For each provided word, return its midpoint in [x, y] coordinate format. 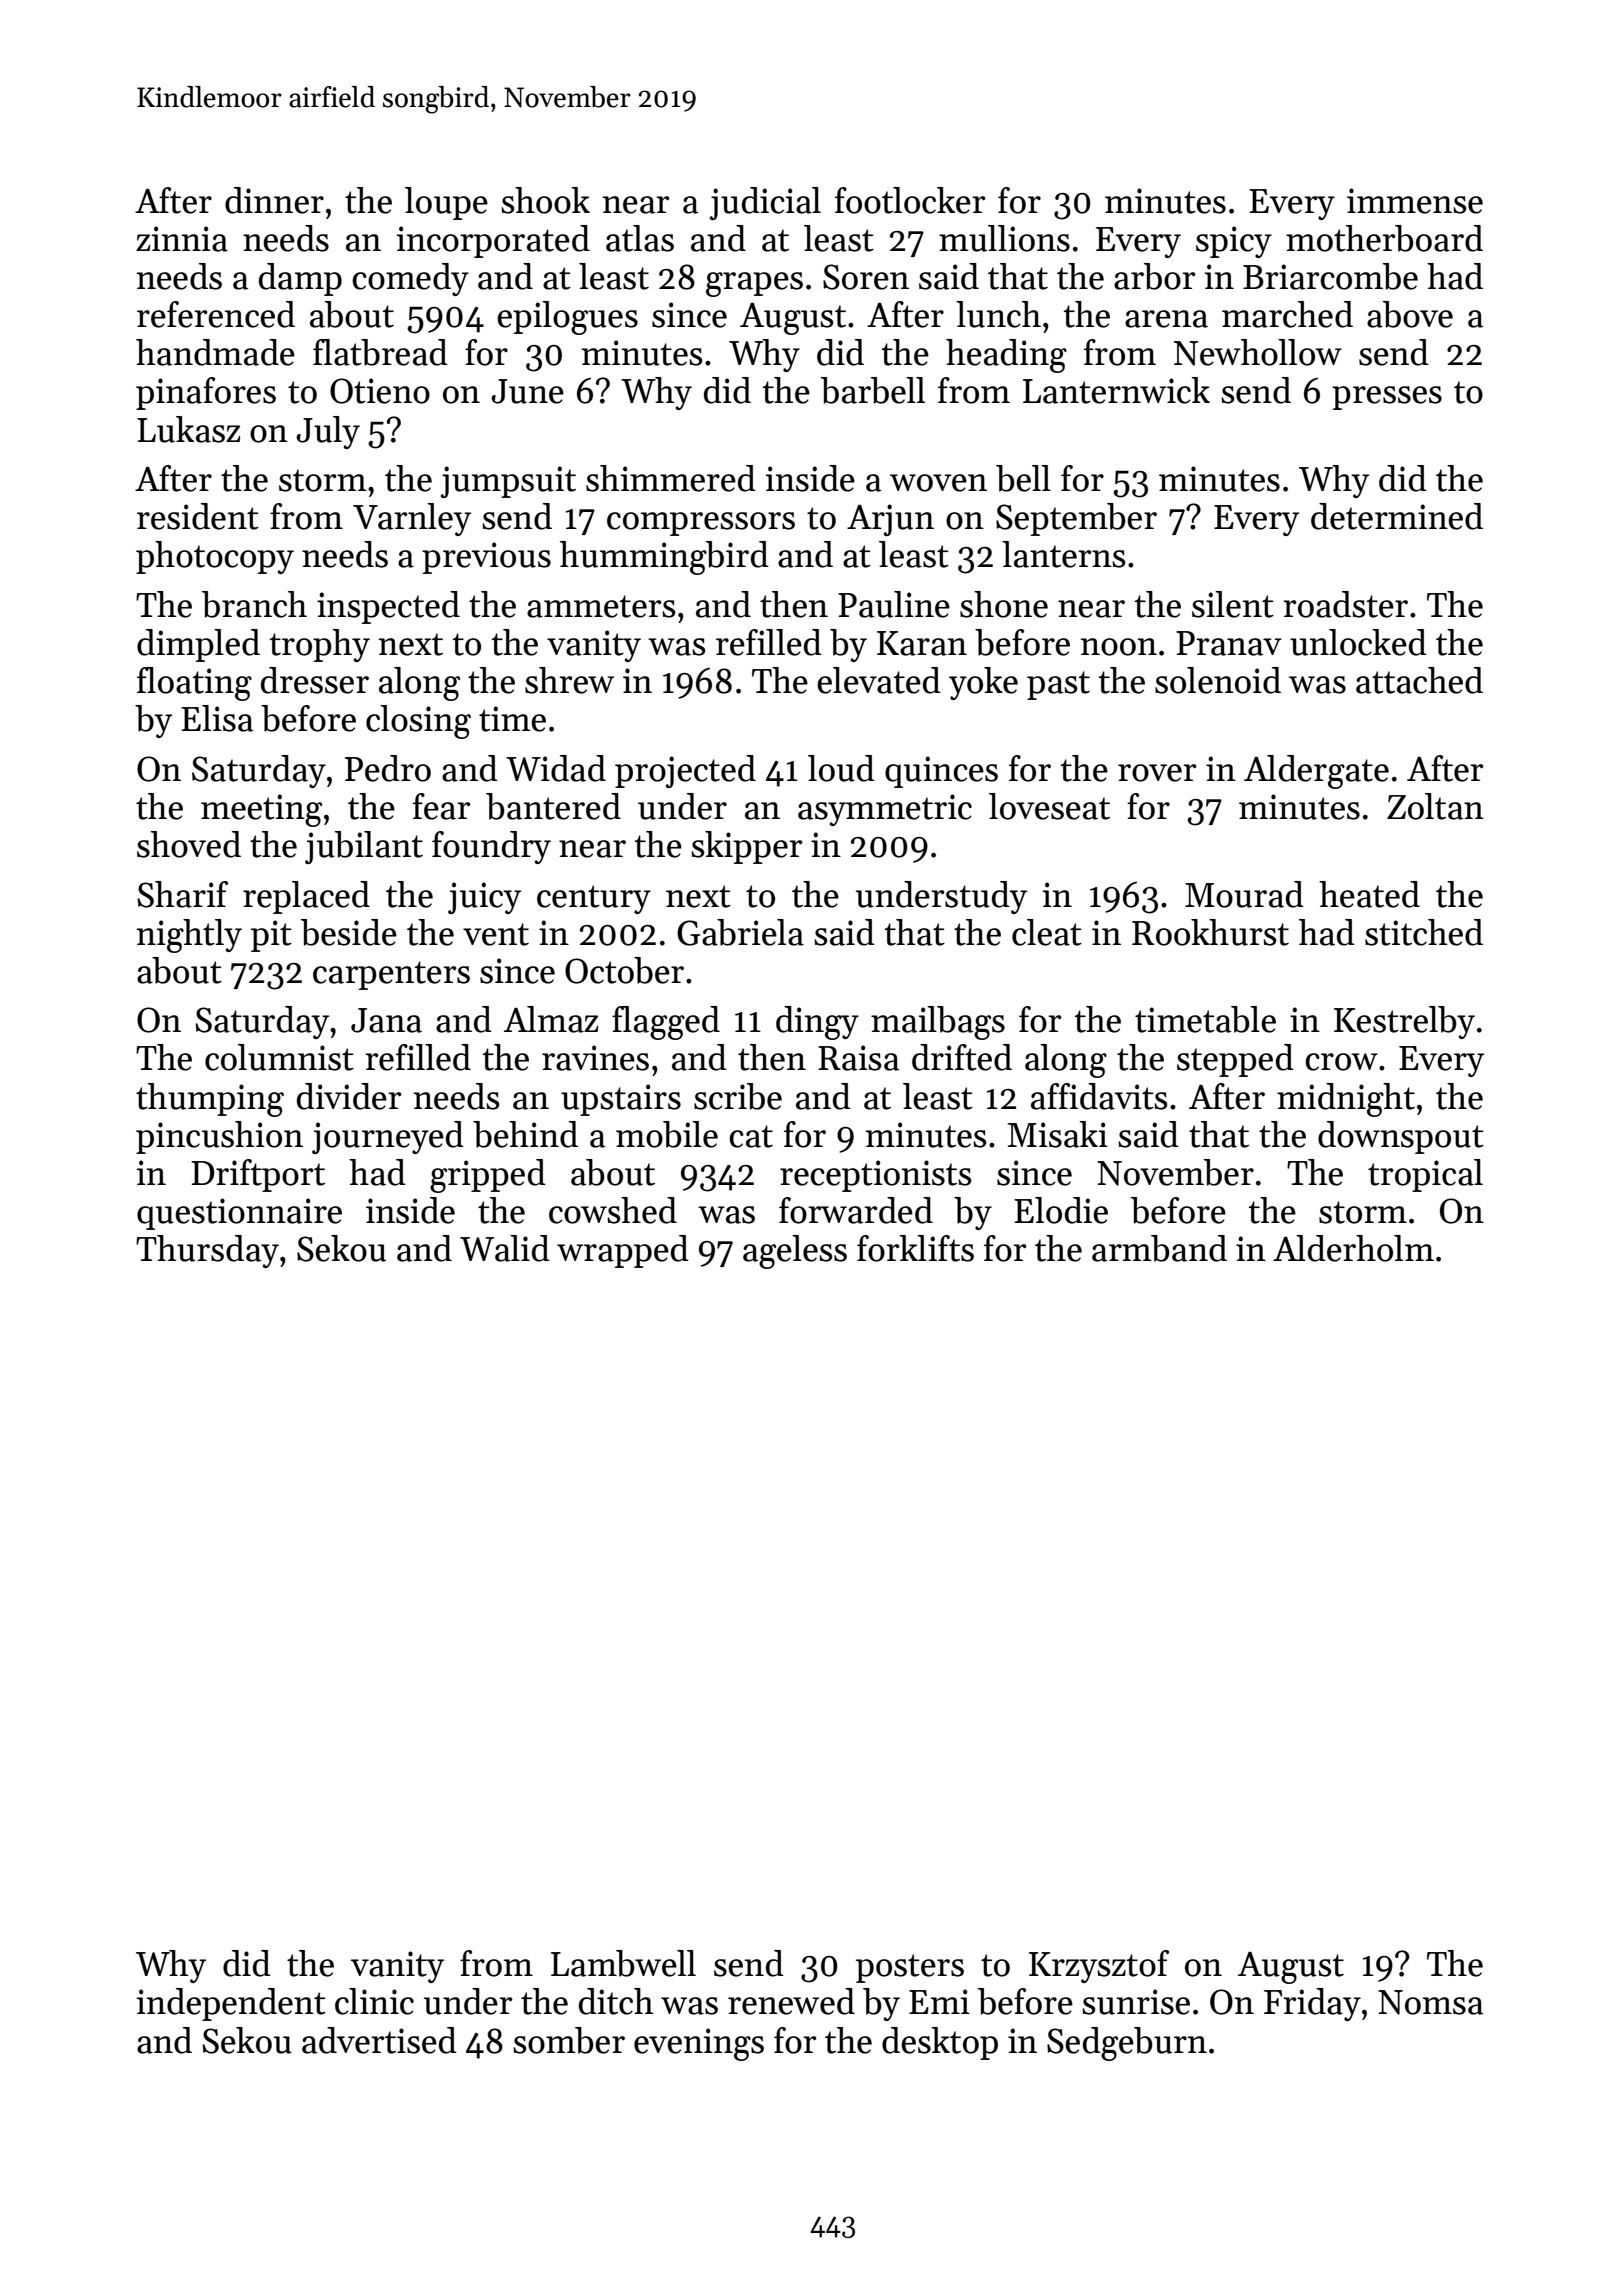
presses [1387, 398]
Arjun [890, 520]
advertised [379, 2040]
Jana [386, 1020]
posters [910, 1968]
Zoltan [1435, 806]
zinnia [182, 239]
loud [841, 768]
